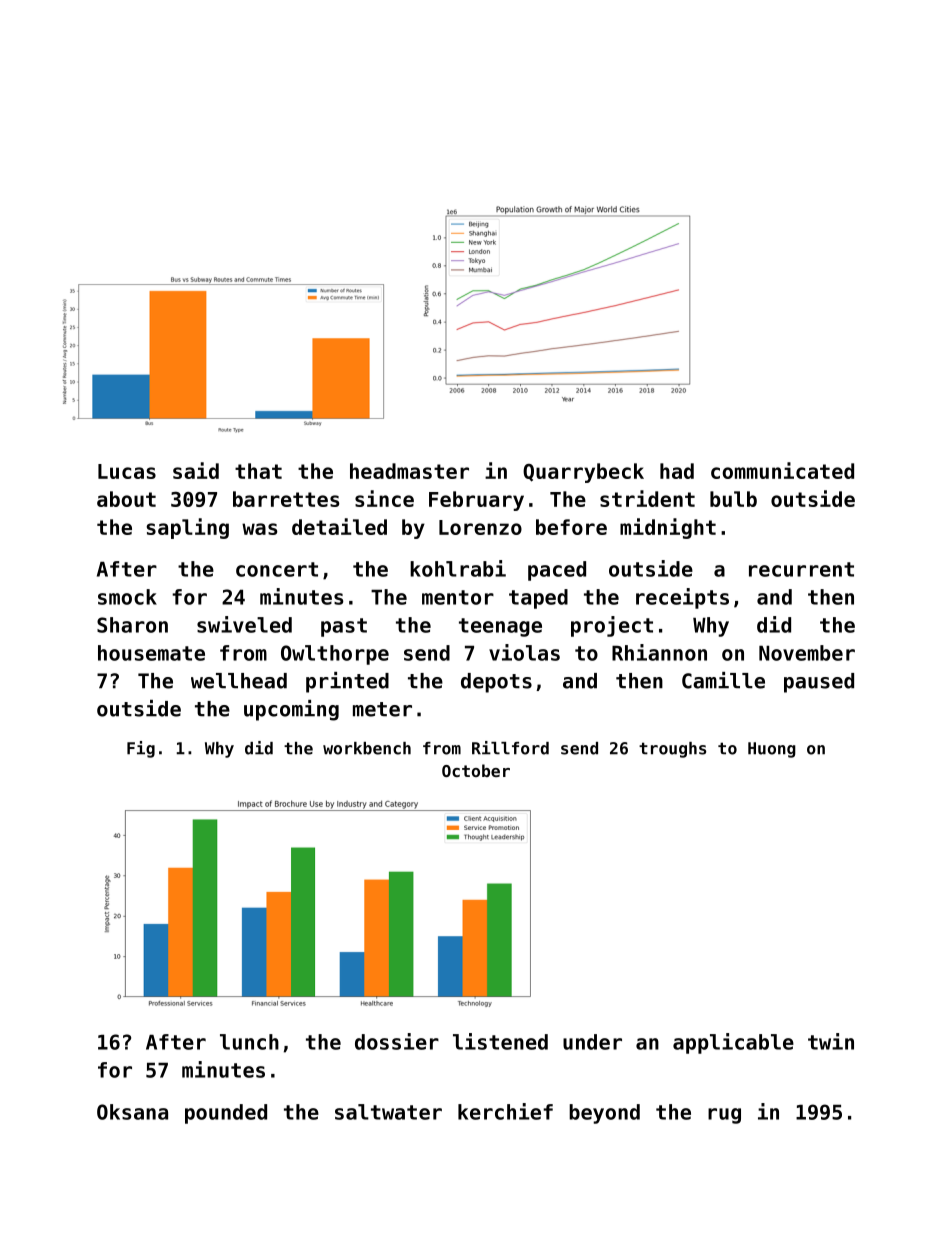  I want to click on workbench, so click(367, 748).
